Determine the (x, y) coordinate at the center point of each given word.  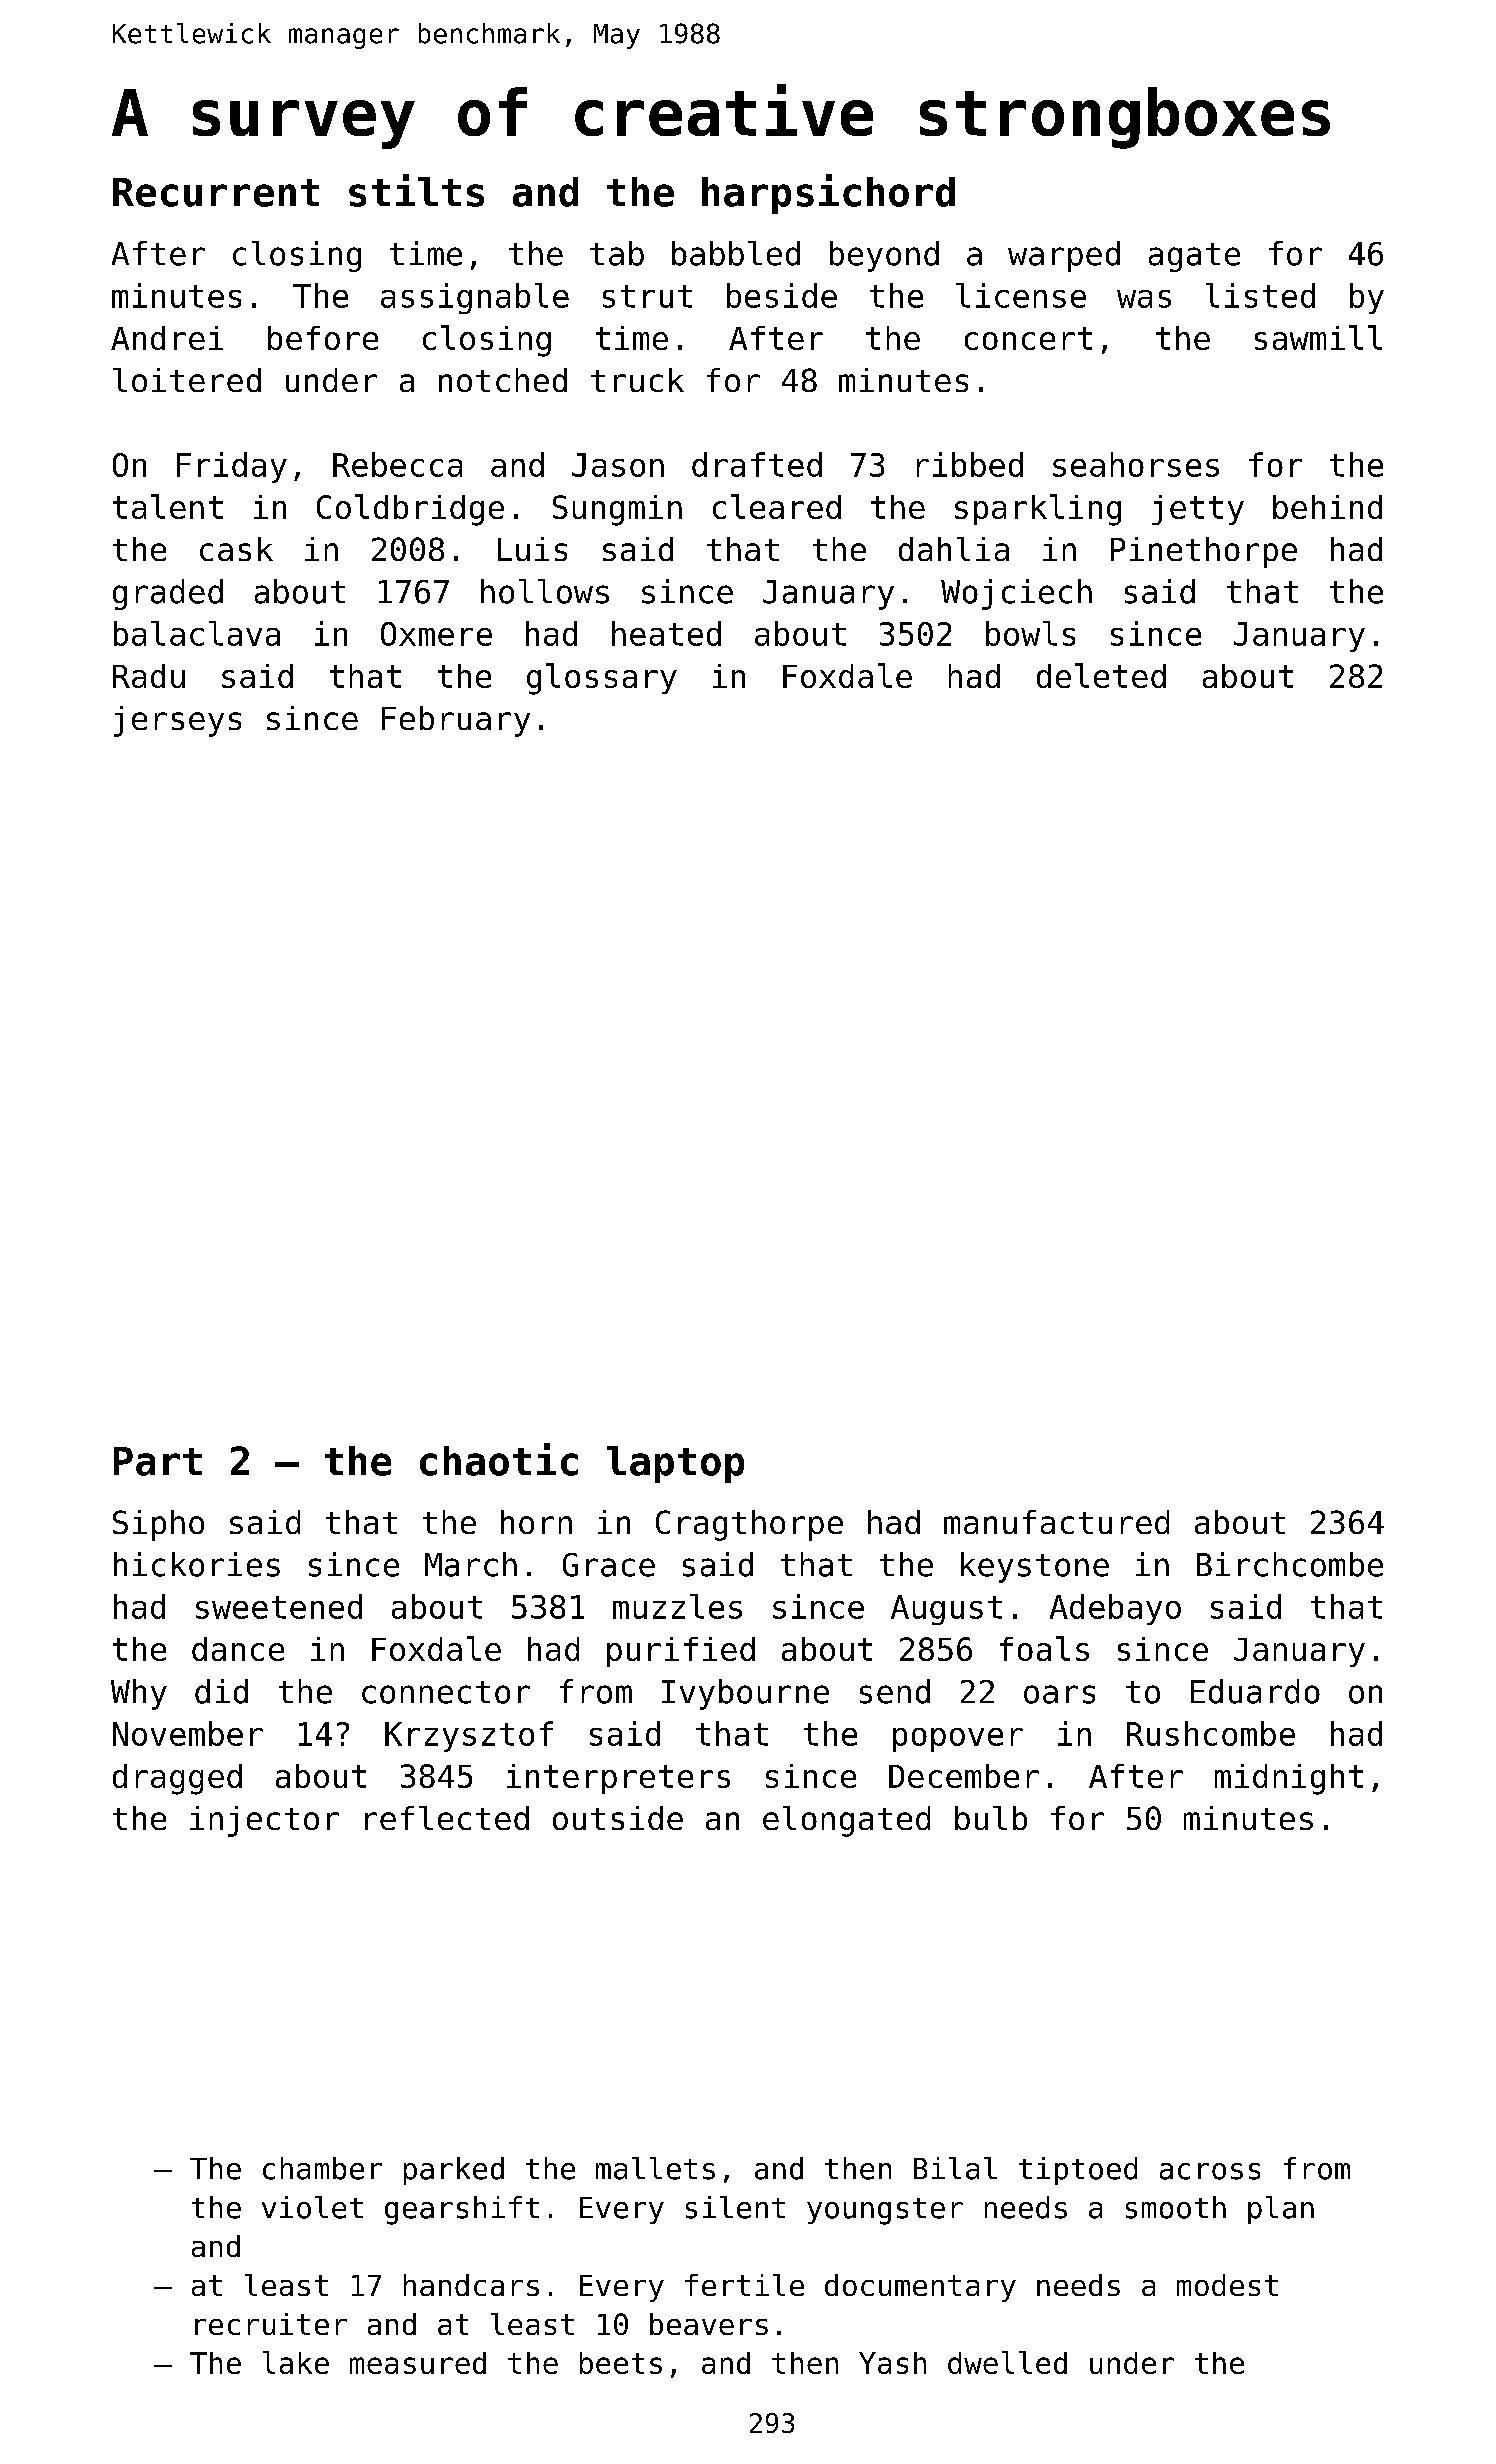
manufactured (1056, 1522)
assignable (475, 298)
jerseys (177, 721)
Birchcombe (1290, 1564)
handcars (471, 2285)
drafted (757, 464)
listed (1260, 295)
